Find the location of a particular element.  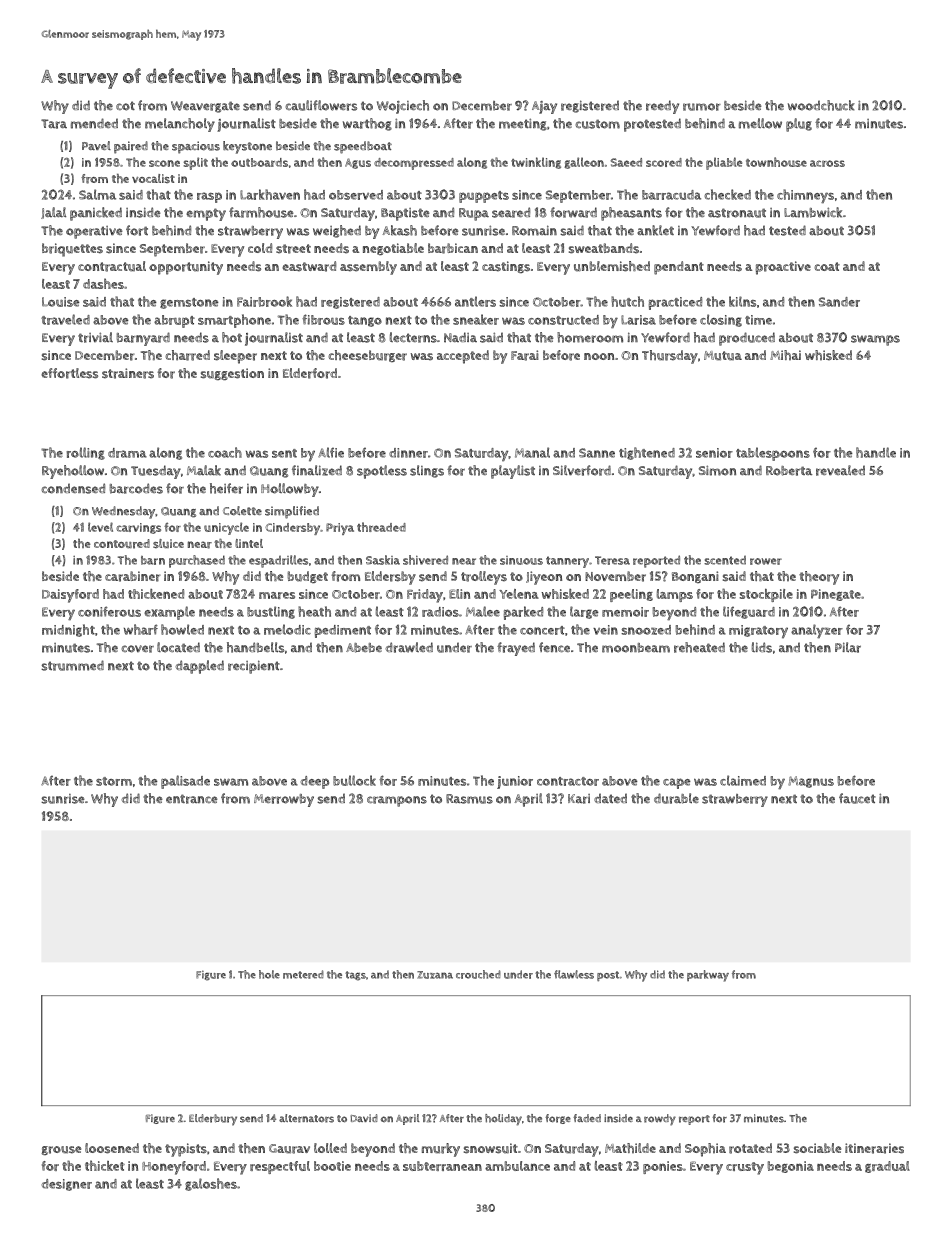

storm is located at coordinates (114, 781).
